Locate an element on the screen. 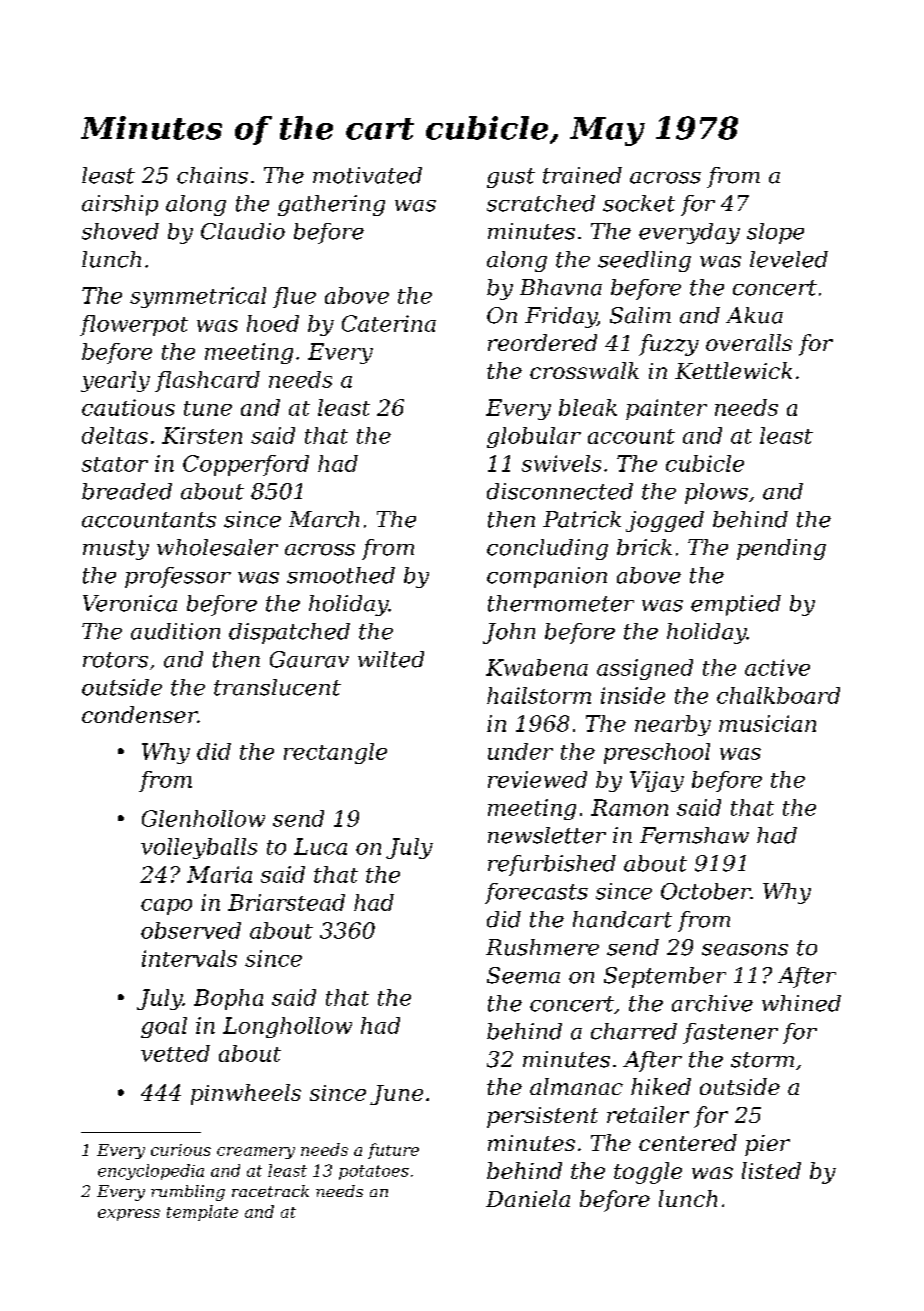  listed is located at coordinates (771, 1170).
